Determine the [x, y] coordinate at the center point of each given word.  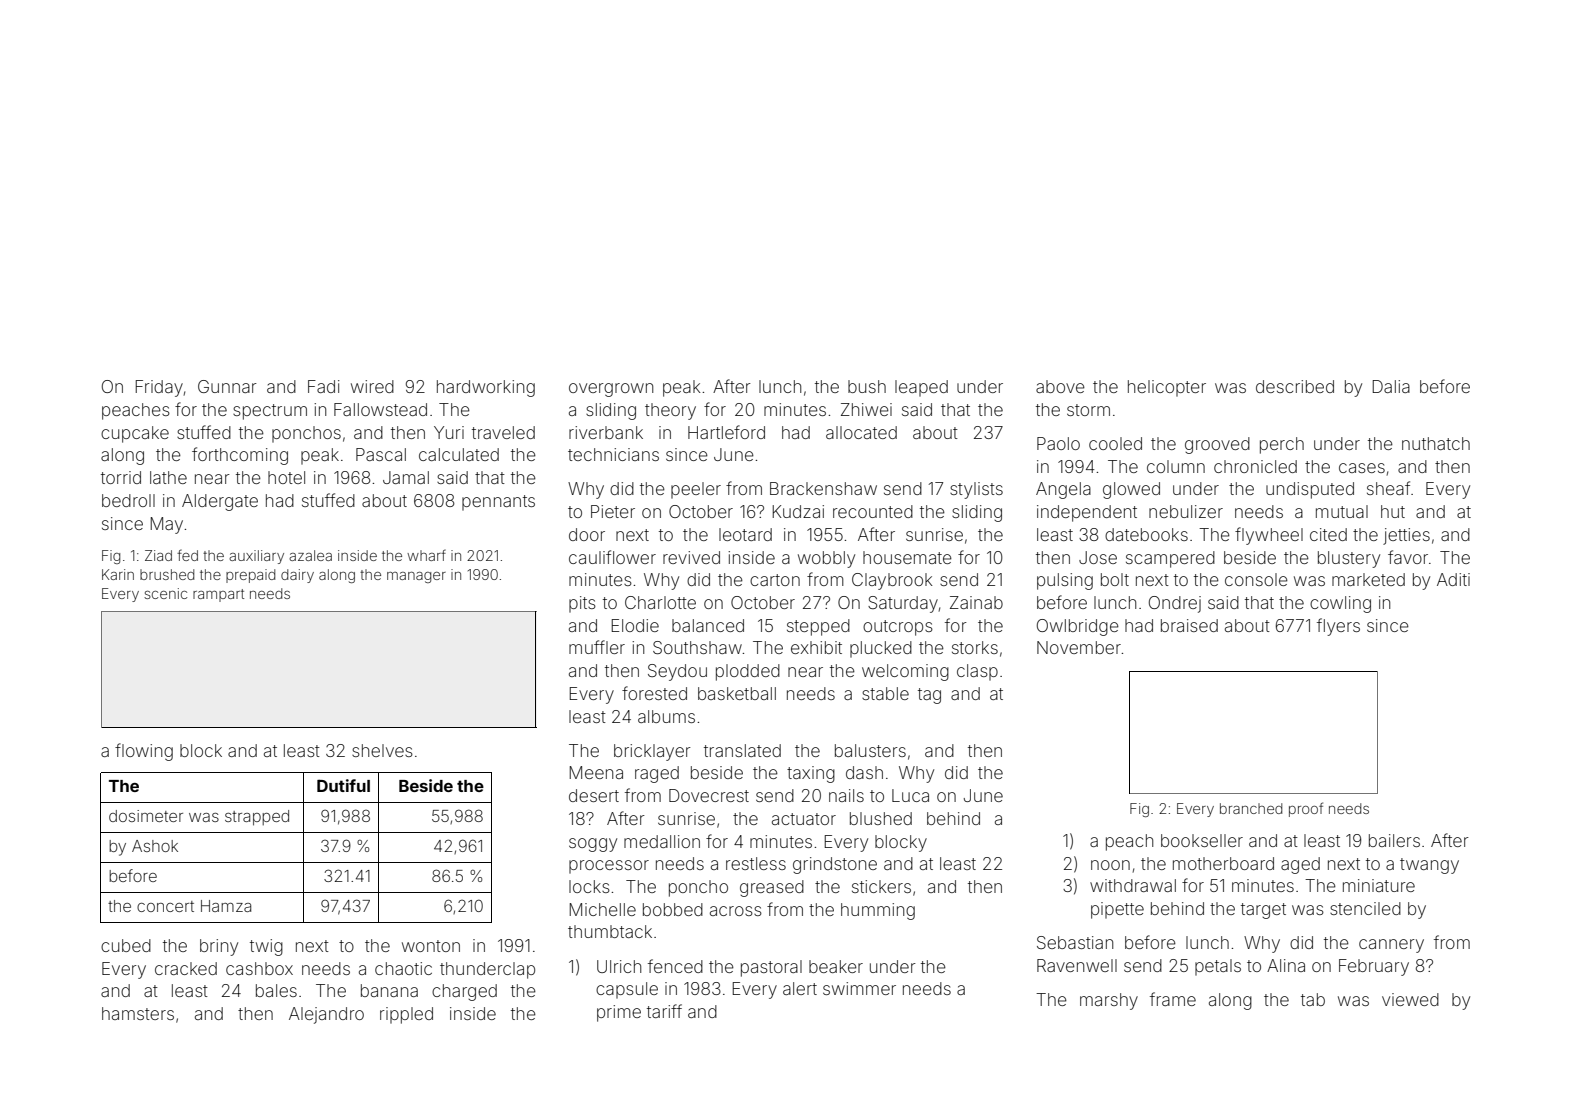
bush [867, 386]
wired [372, 386]
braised [1189, 625]
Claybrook [892, 581]
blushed [881, 818]
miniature [1379, 885]
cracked [186, 968]
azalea [310, 555]
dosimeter [146, 816]
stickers [881, 886]
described [1295, 386]
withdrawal [1133, 885]
